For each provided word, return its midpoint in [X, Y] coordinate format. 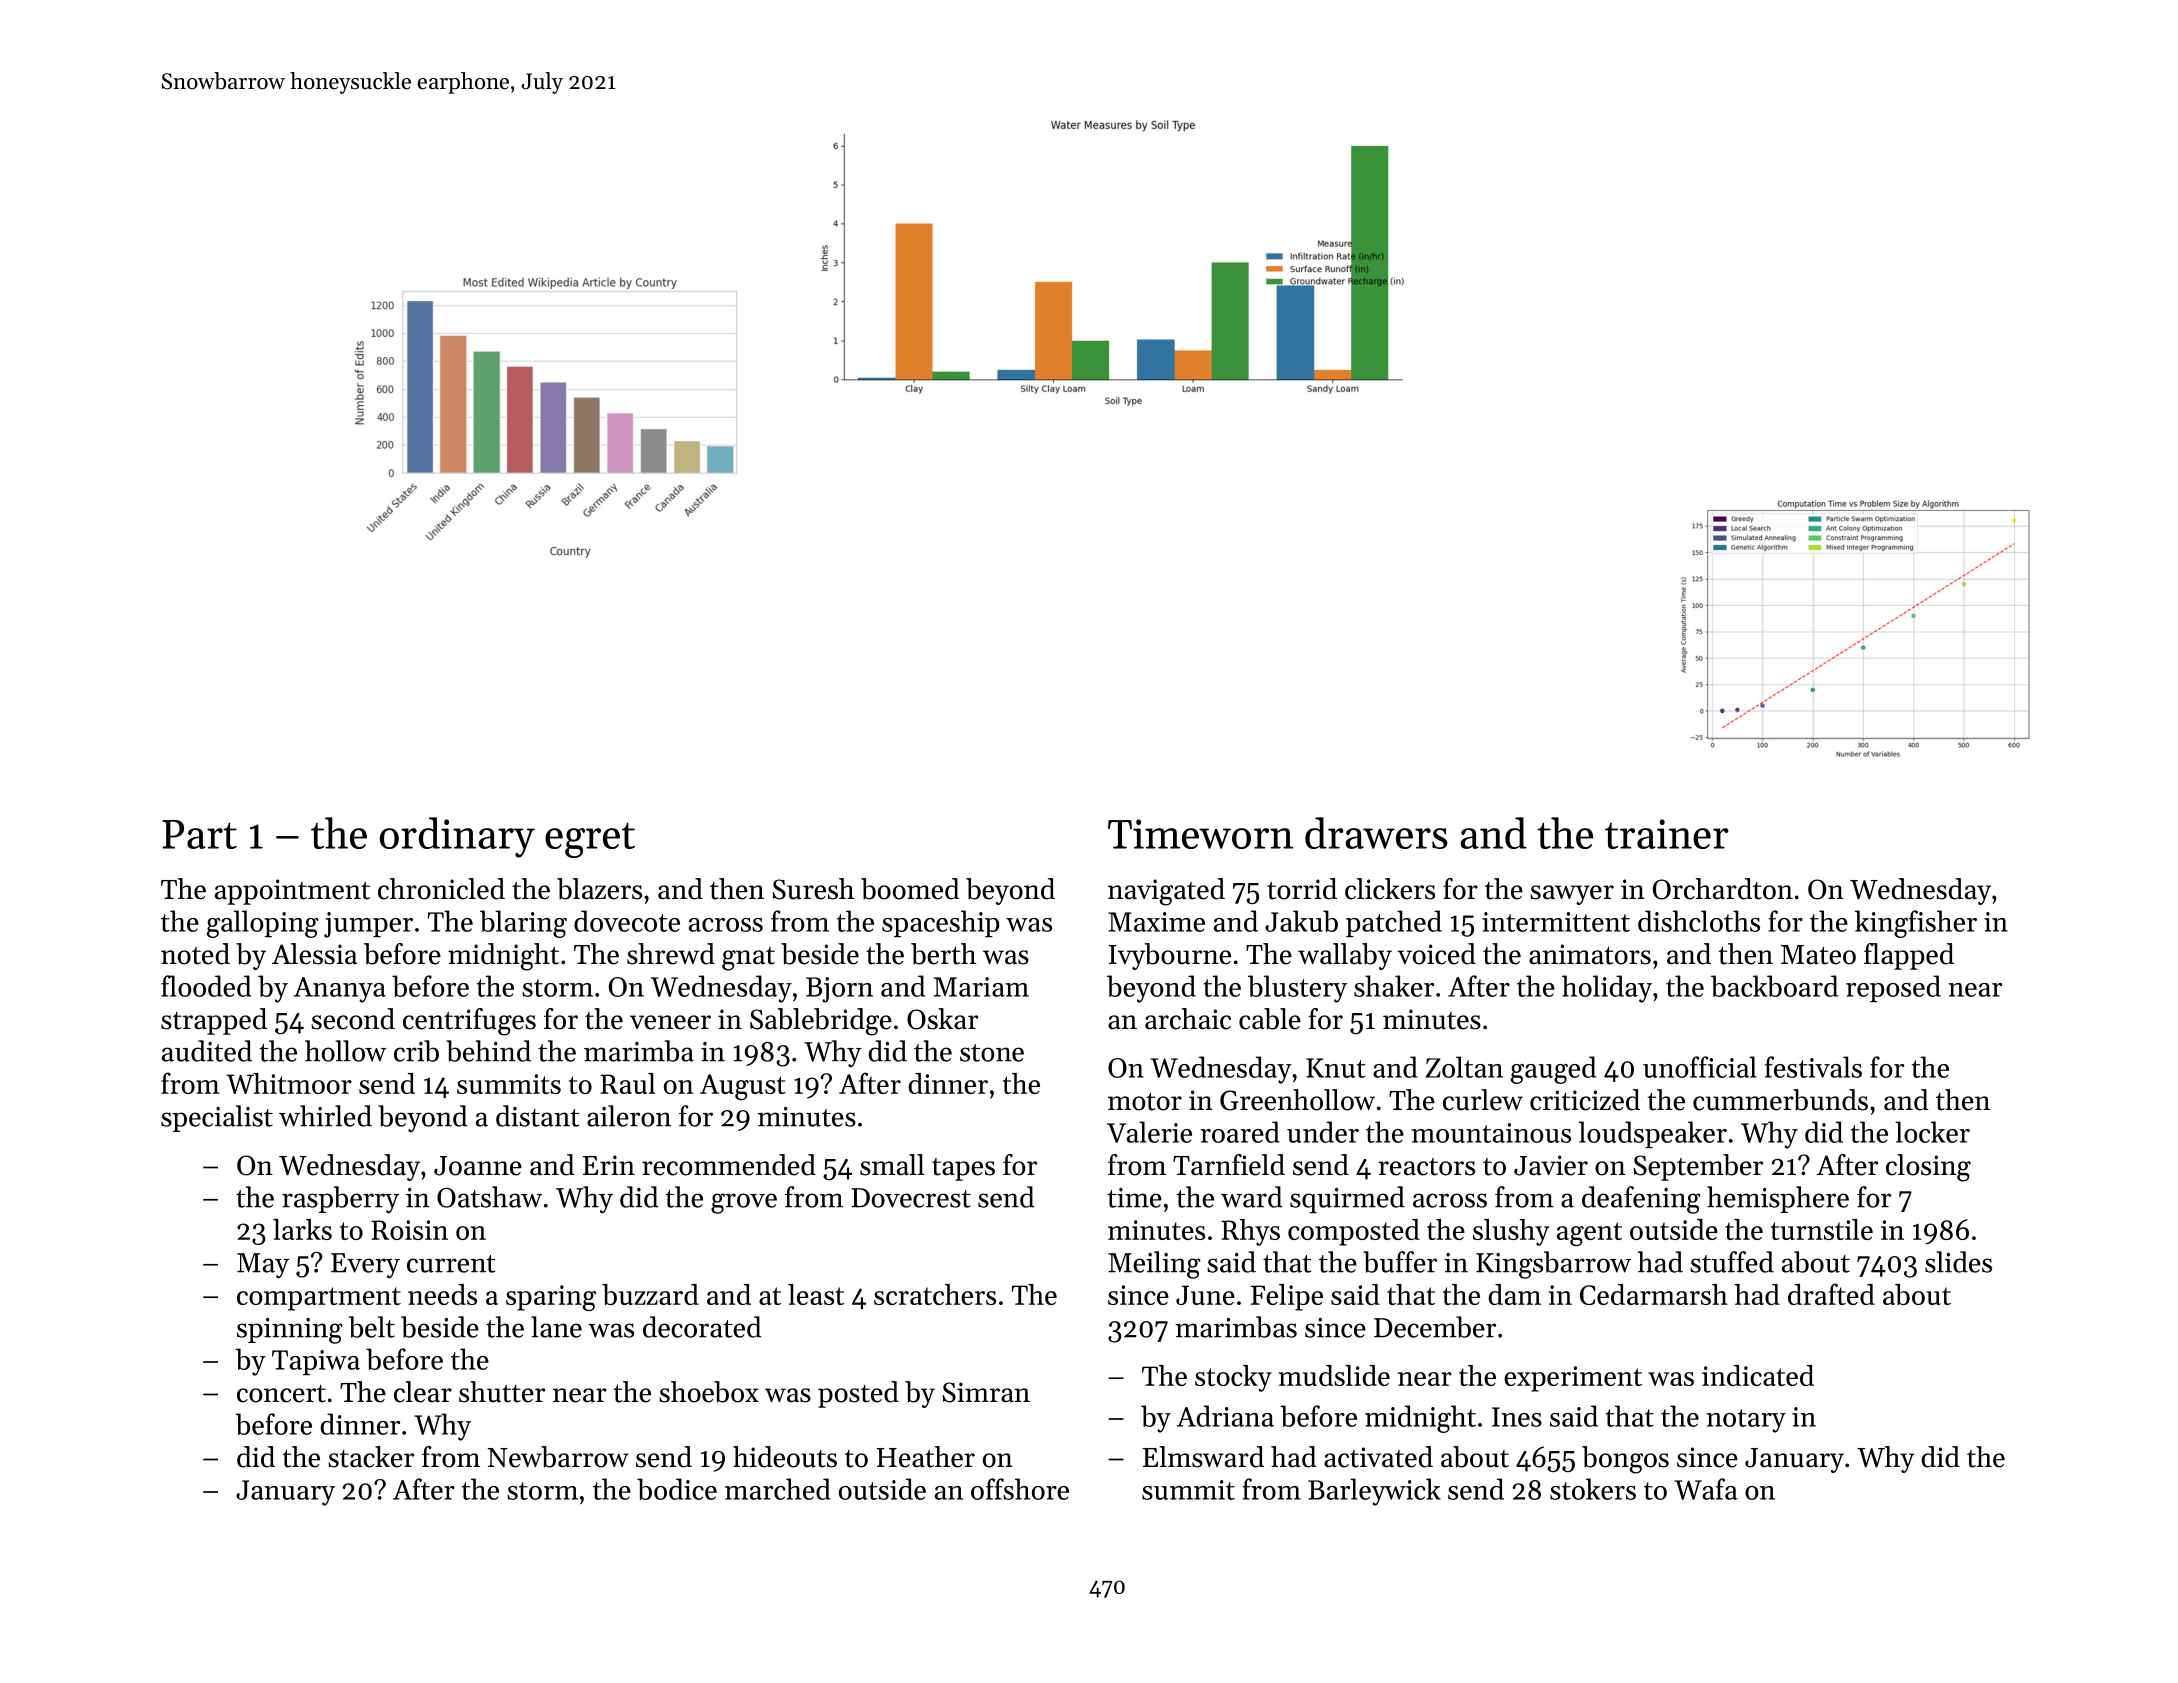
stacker [371, 1457]
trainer [1667, 834]
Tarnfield [1229, 1165]
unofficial [1700, 1067]
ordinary [457, 837]
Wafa [1706, 1489]
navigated [1166, 892]
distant [537, 1116]
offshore [1020, 1489]
